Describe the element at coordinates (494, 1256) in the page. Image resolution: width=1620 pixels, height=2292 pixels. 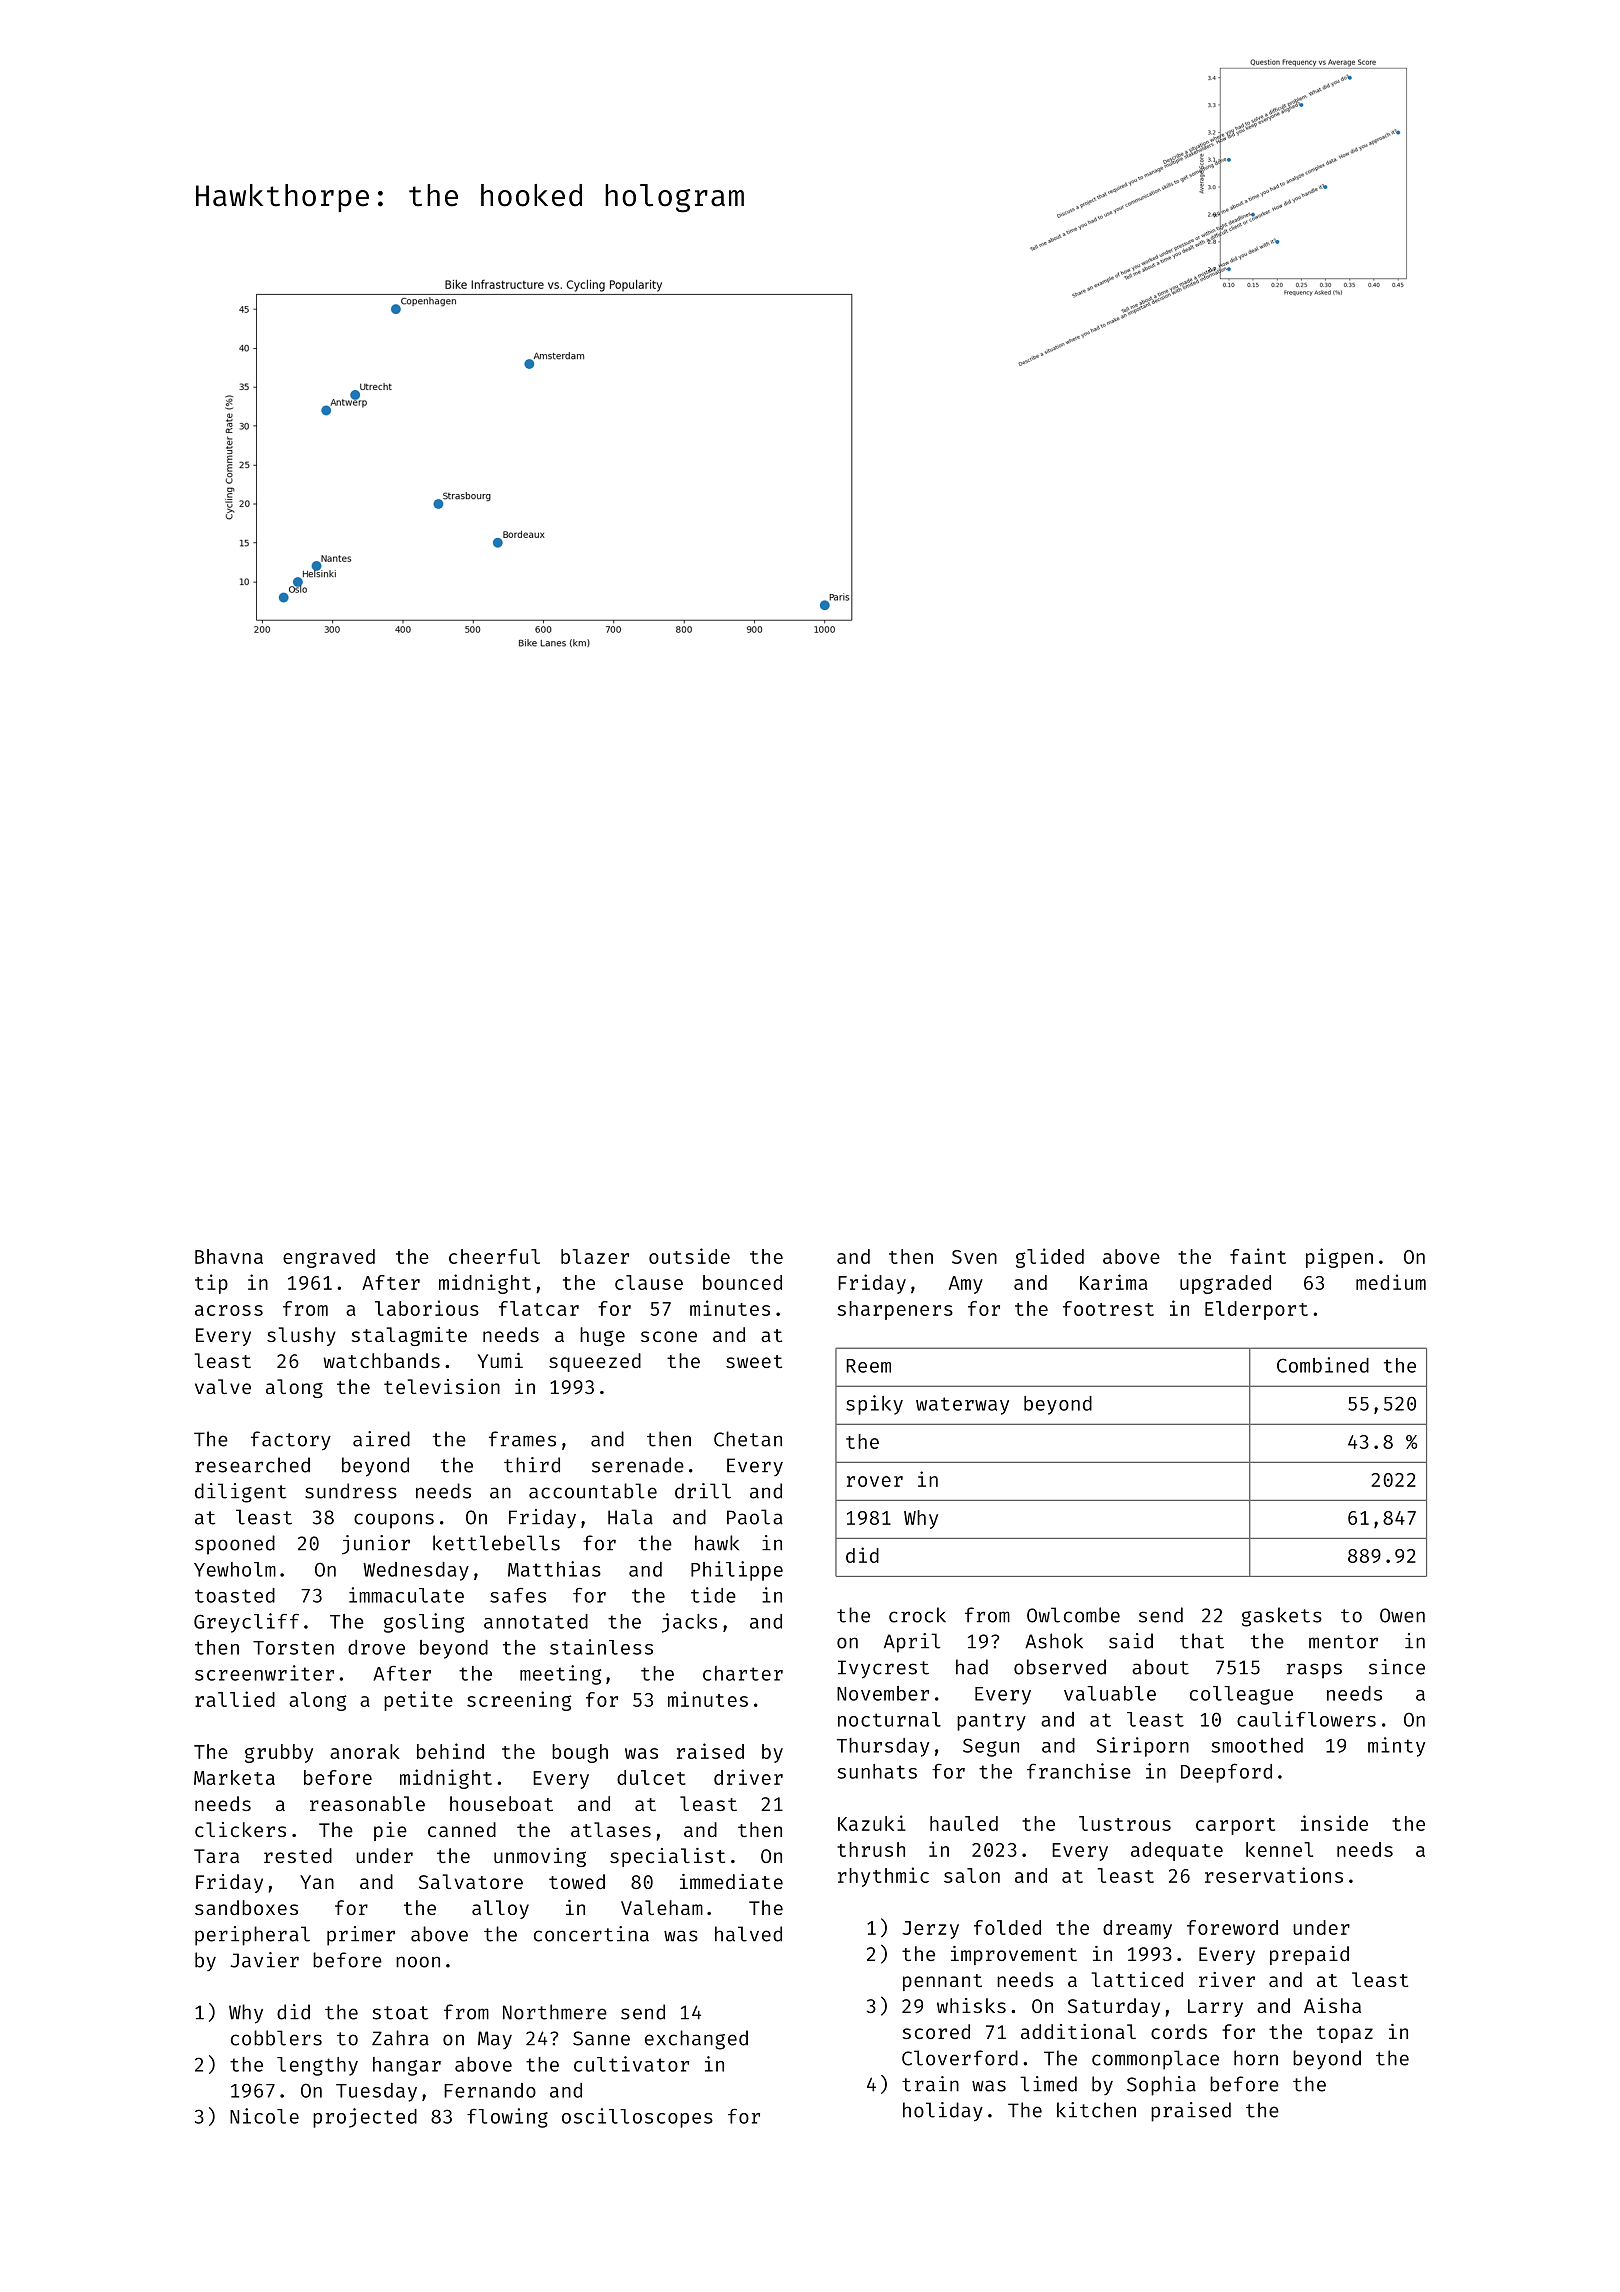
I see `cheerful` at that location.
